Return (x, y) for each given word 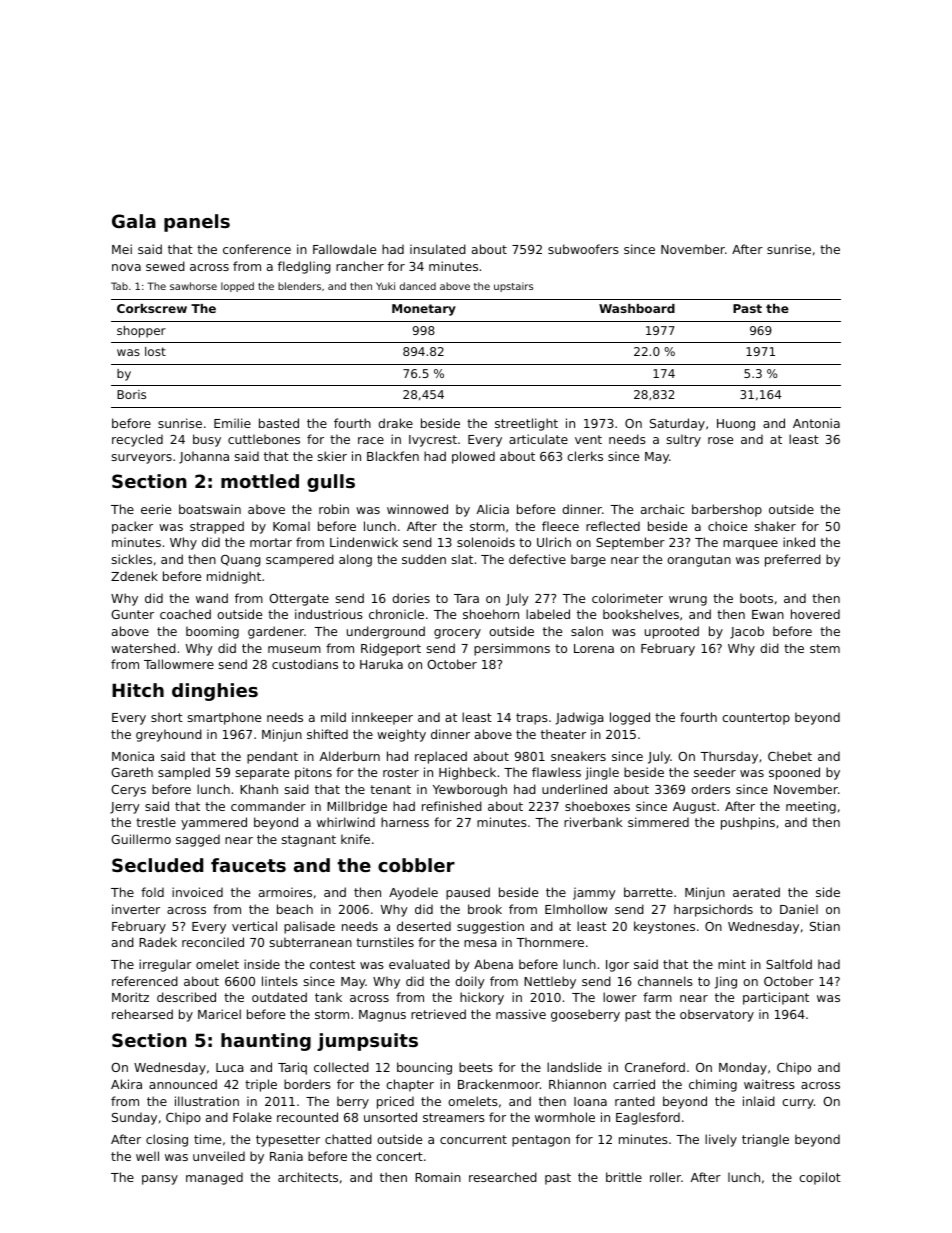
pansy (160, 1180)
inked (799, 542)
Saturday (677, 424)
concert (399, 1156)
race (371, 440)
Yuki (385, 286)
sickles (132, 559)
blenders (299, 286)
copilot (820, 1178)
